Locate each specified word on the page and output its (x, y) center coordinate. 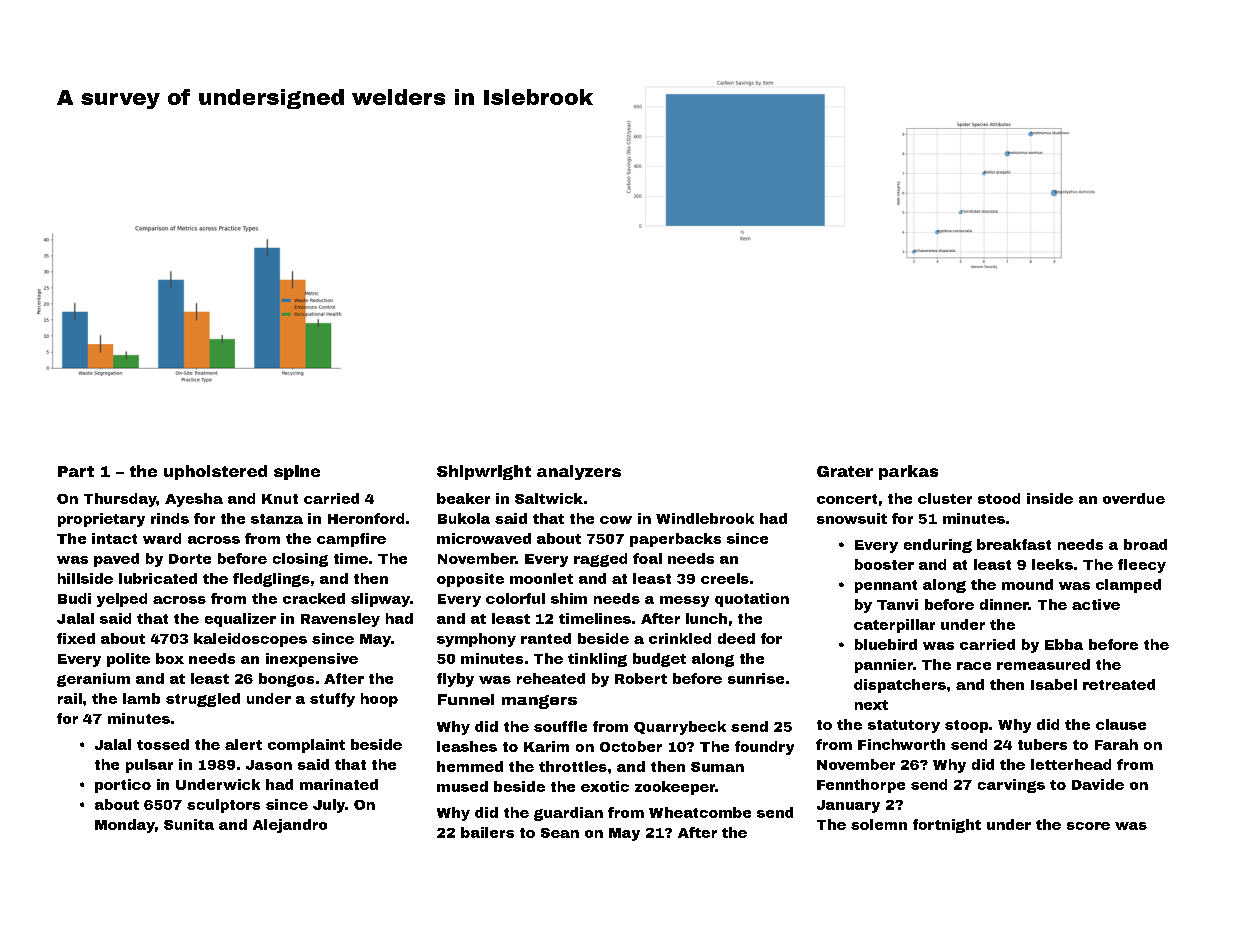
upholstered (215, 472)
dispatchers (900, 686)
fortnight (947, 826)
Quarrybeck (680, 728)
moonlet (541, 578)
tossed (163, 744)
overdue (1134, 498)
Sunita (189, 824)
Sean (560, 833)
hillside (85, 578)
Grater (845, 471)
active (1096, 604)
